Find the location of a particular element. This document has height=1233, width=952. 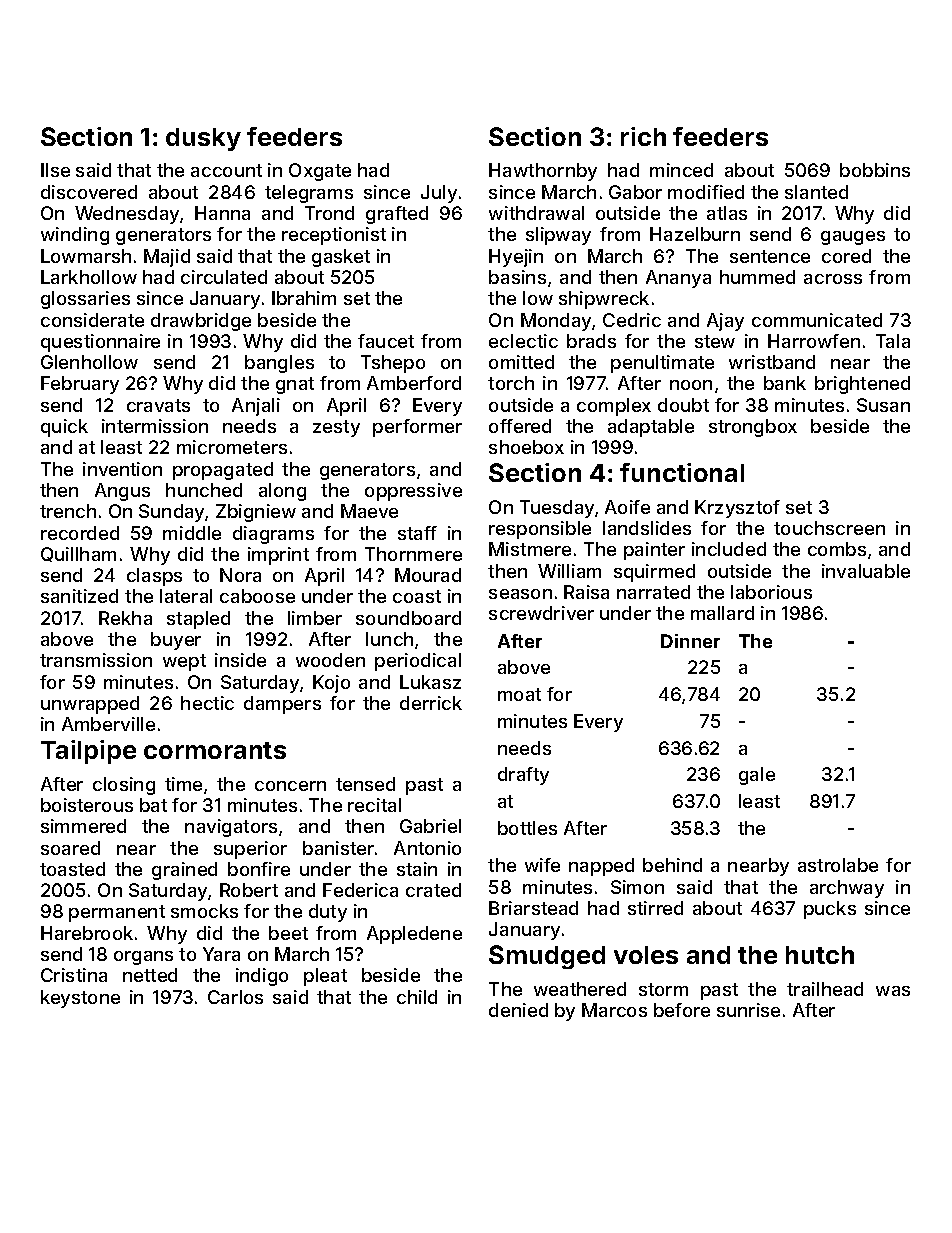

quick is located at coordinates (64, 428).
